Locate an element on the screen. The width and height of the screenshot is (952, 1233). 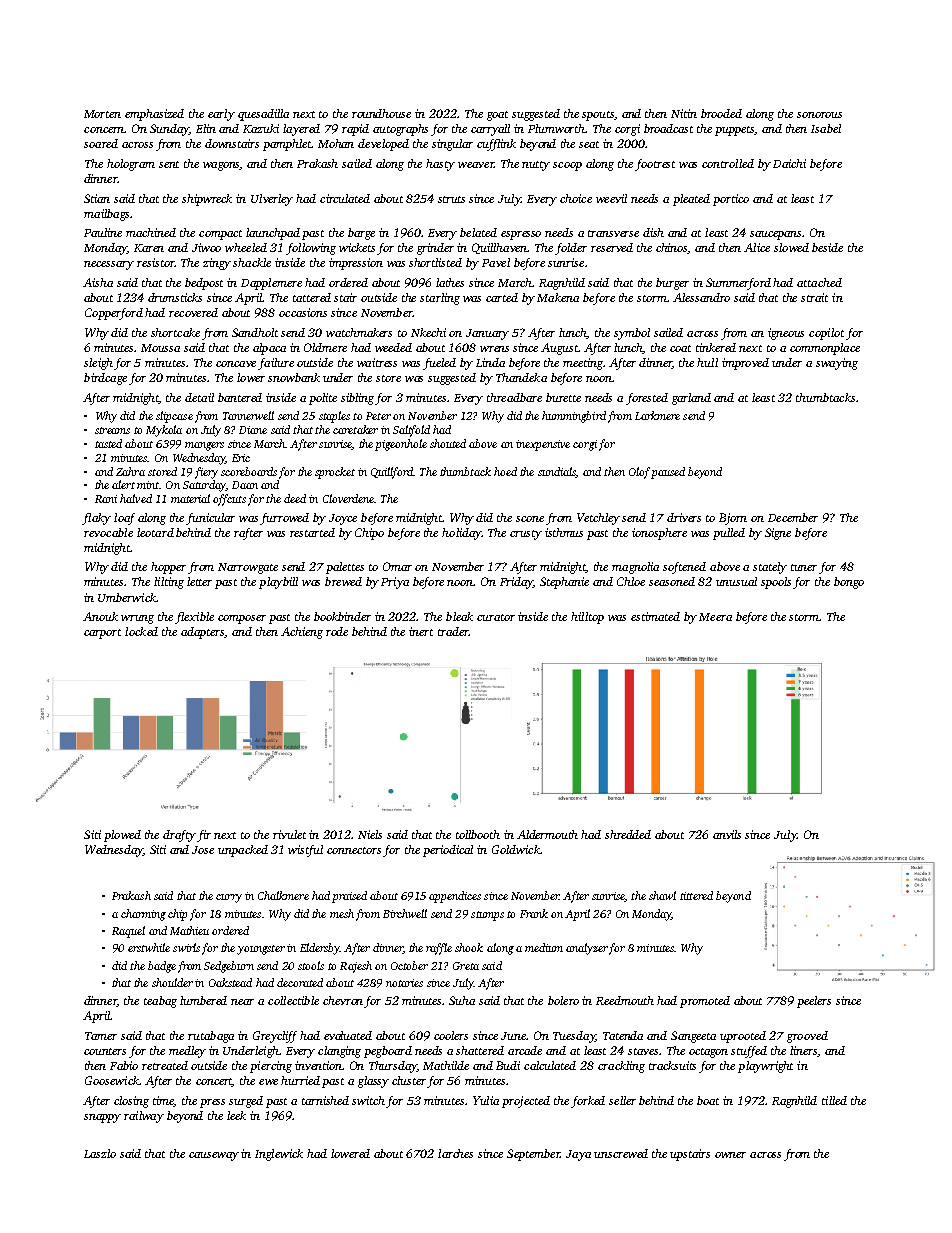
spouts is located at coordinates (598, 116).
